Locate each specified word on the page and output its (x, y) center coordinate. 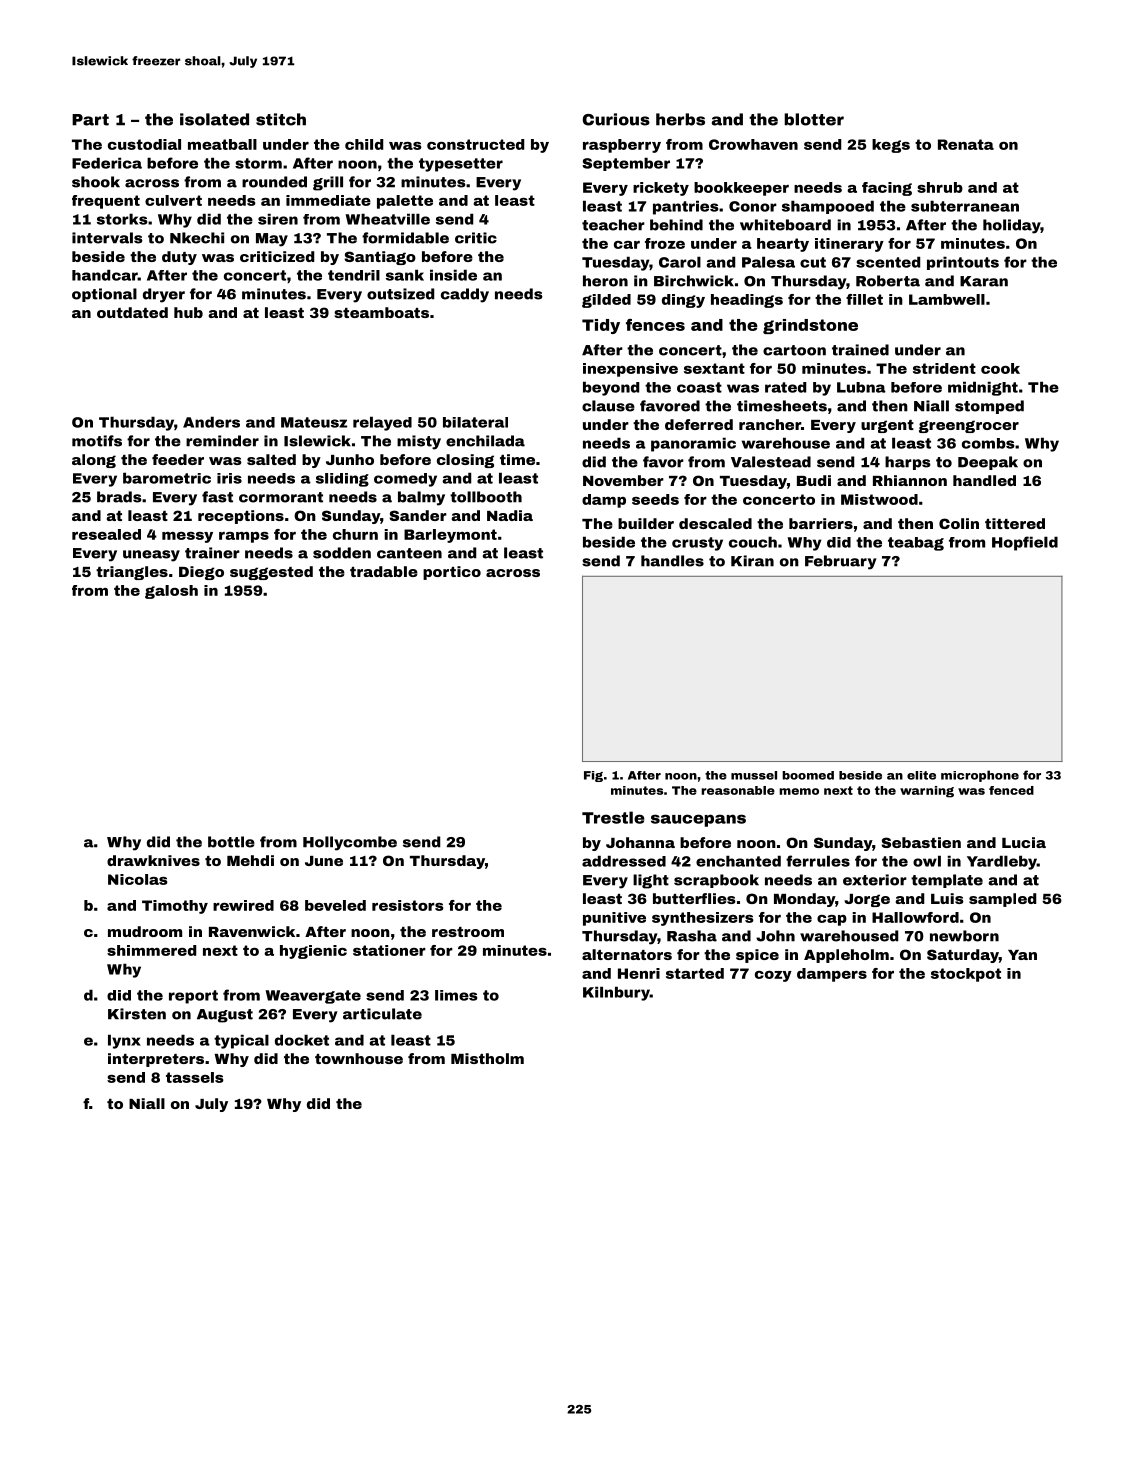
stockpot (966, 975)
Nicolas (138, 879)
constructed (475, 144)
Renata (966, 144)
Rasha (692, 936)
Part (90, 120)
